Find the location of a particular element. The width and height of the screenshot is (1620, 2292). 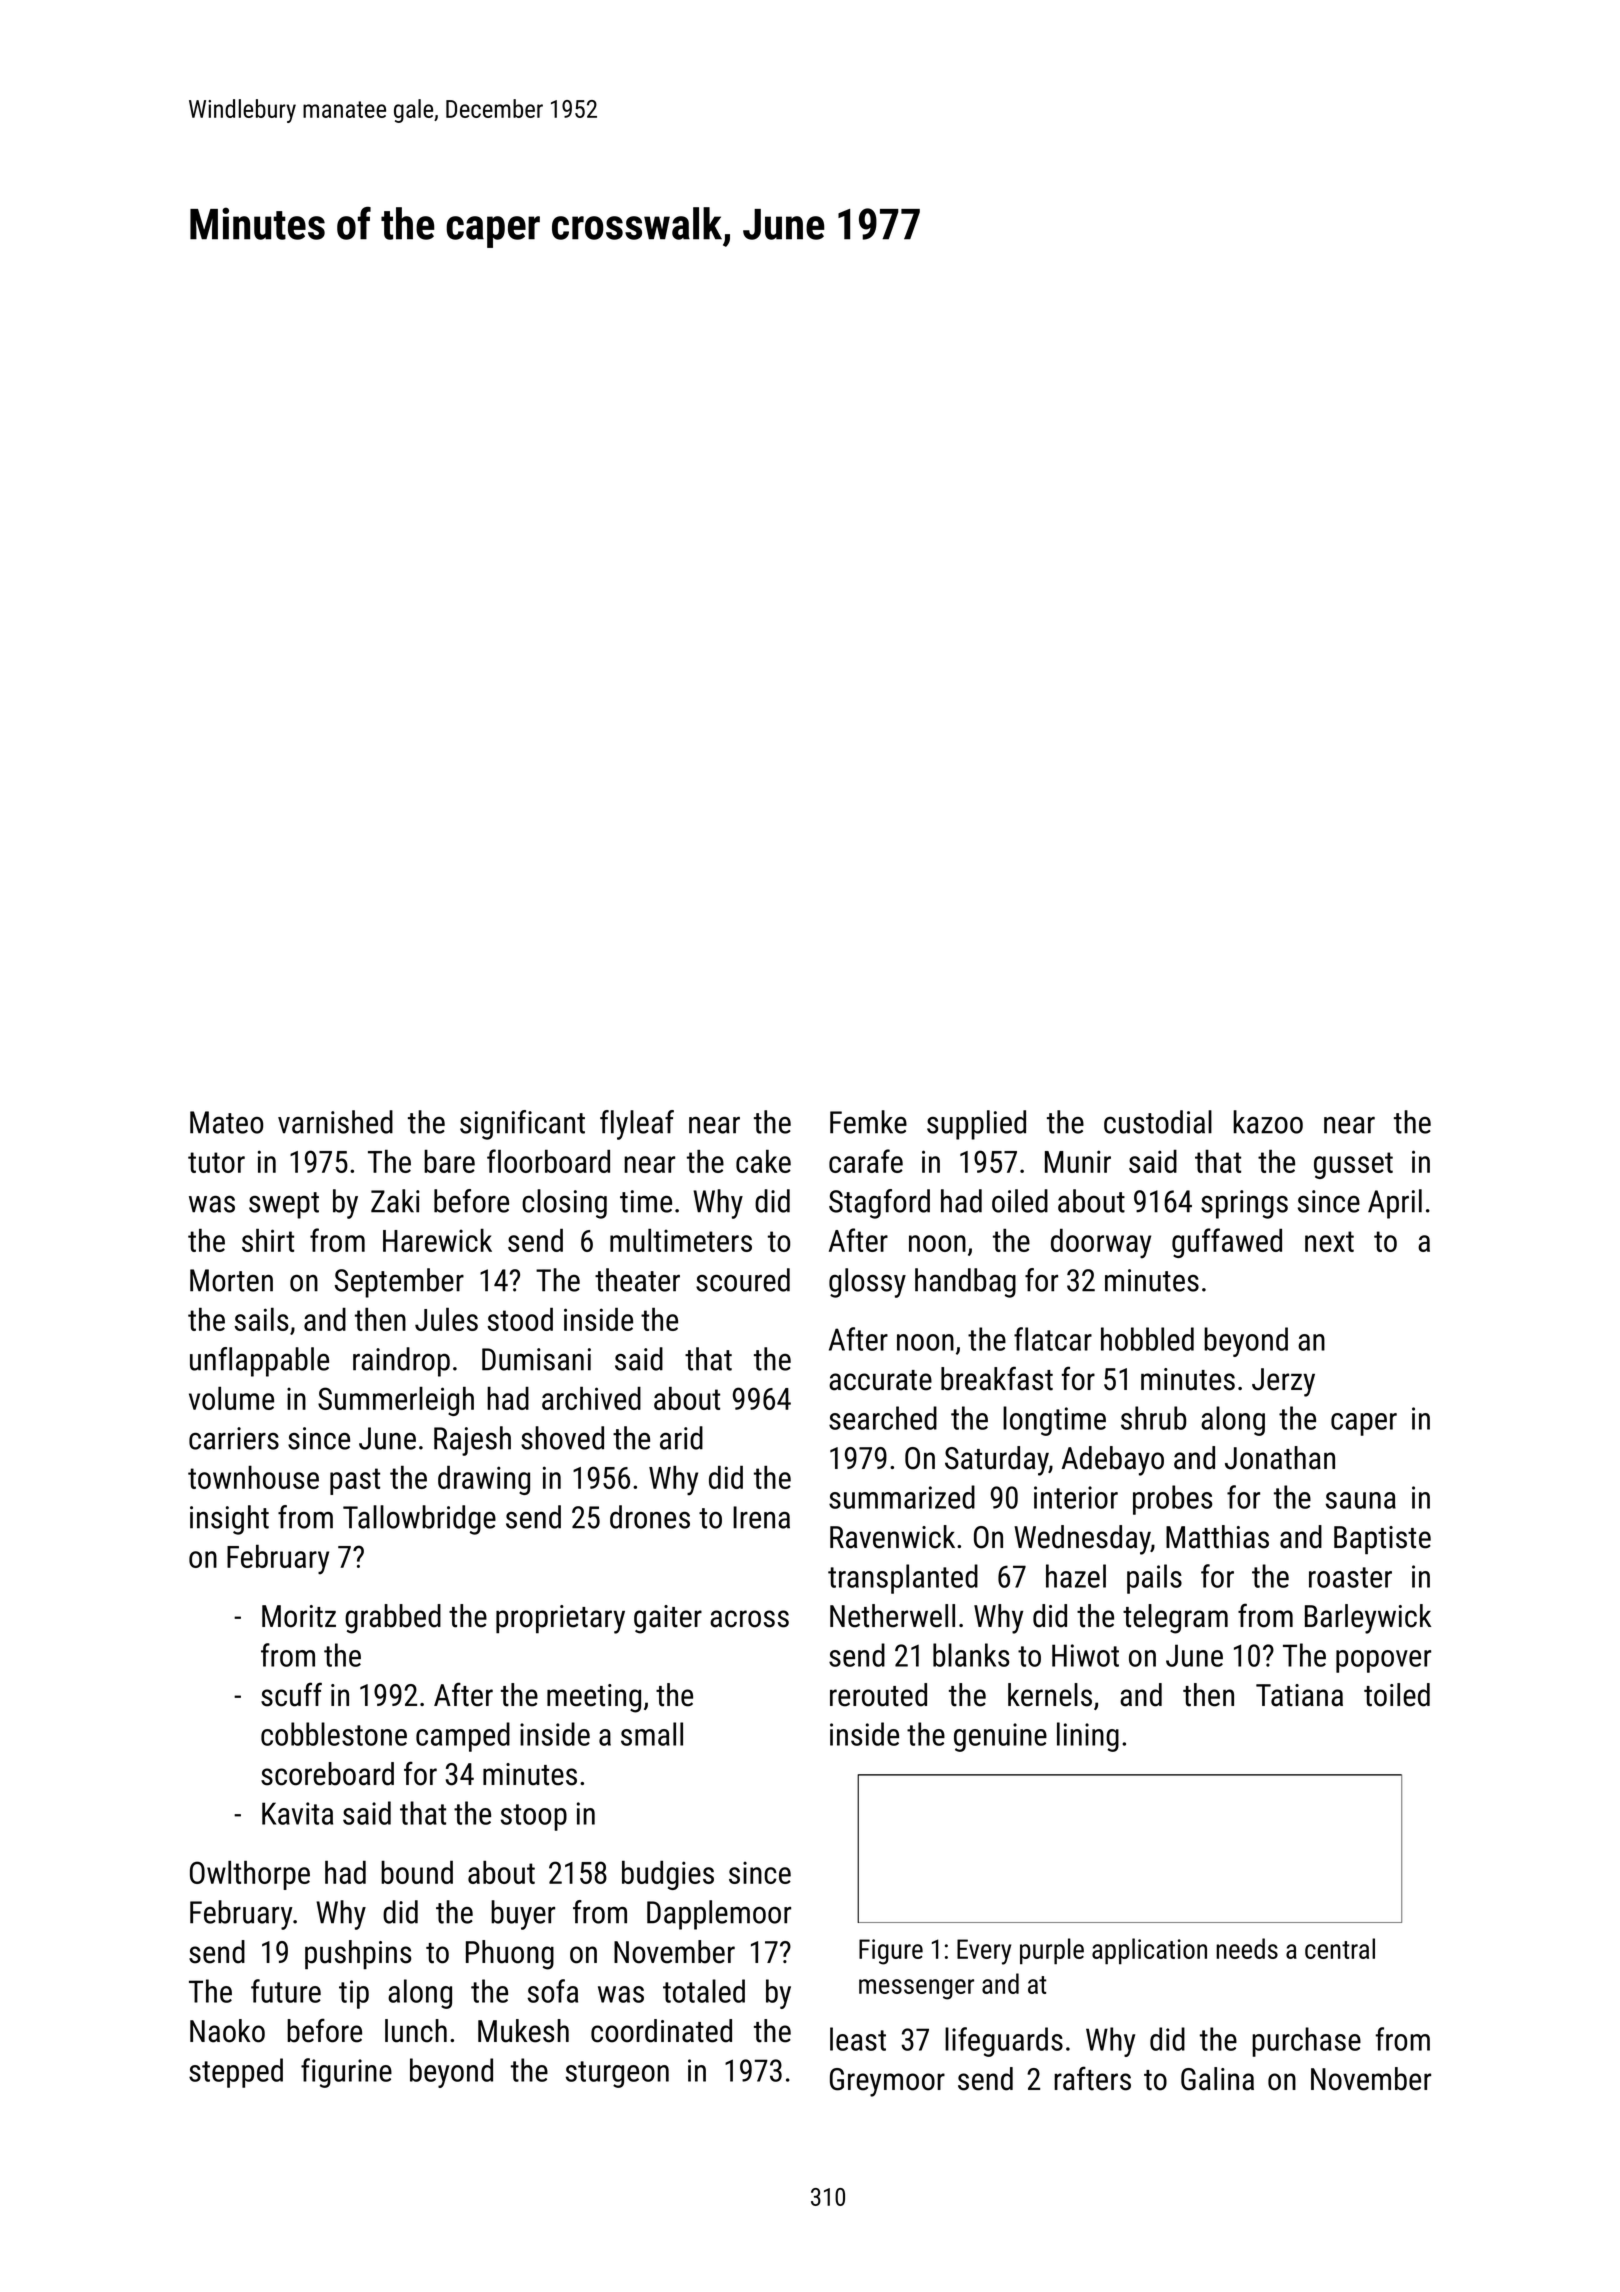

tip is located at coordinates (354, 1994).
